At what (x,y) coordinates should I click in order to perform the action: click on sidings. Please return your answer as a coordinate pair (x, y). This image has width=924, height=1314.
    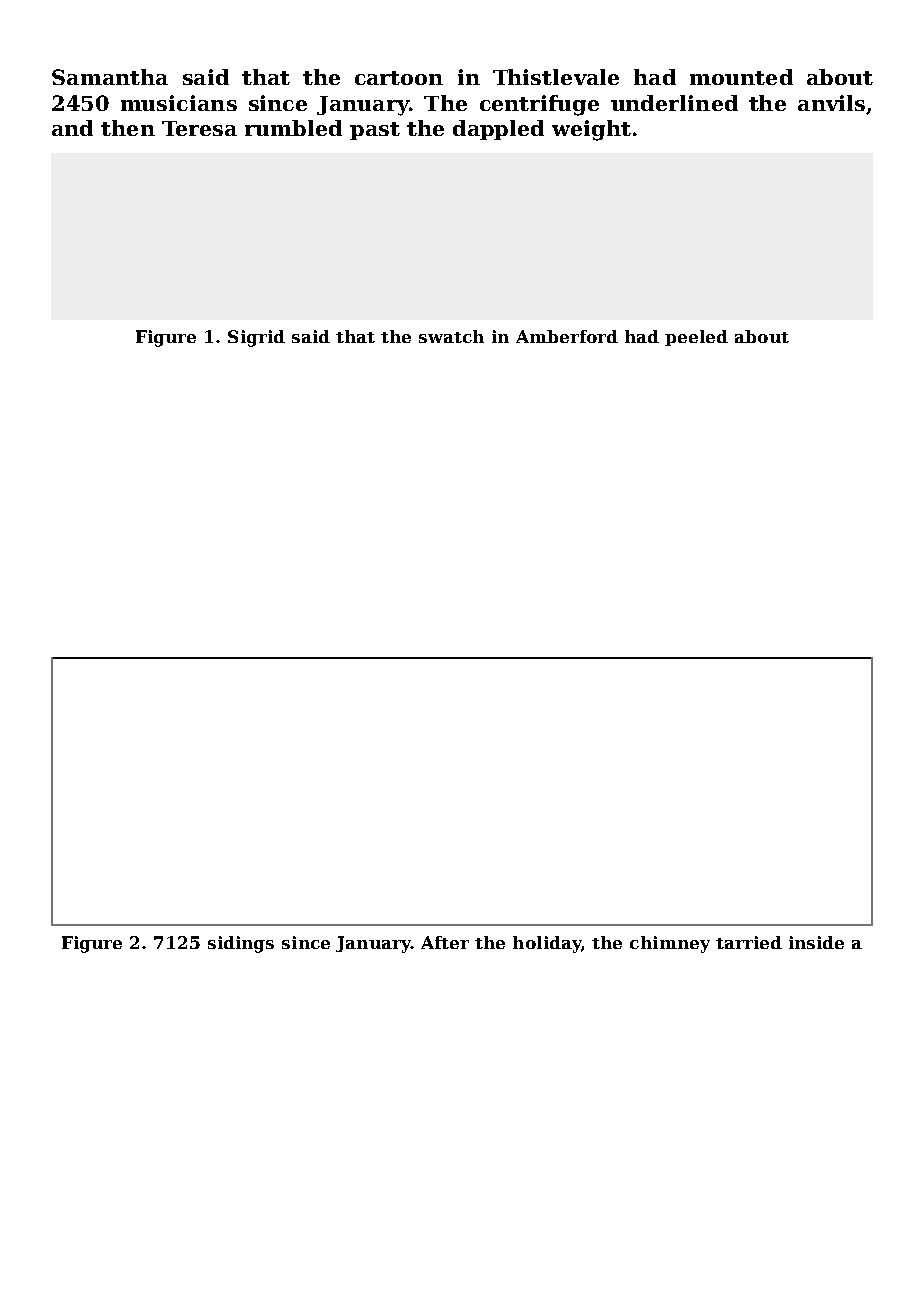
    Looking at the image, I should click on (241, 944).
